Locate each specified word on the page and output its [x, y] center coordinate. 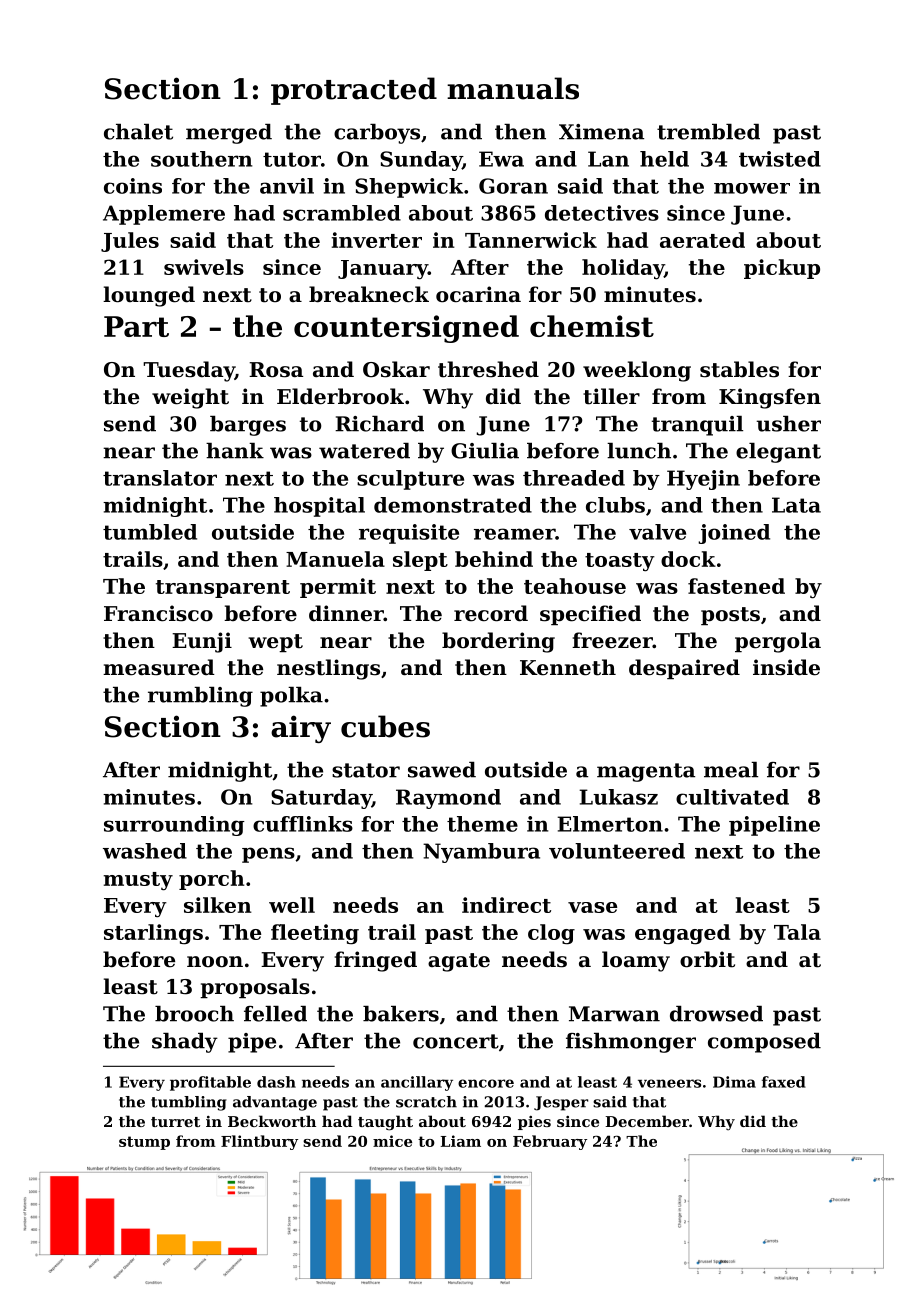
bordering [498, 642]
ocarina [478, 294]
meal [731, 770]
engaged [682, 934]
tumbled [150, 532]
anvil [287, 186]
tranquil [697, 426]
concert [456, 1041]
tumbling [189, 1103]
